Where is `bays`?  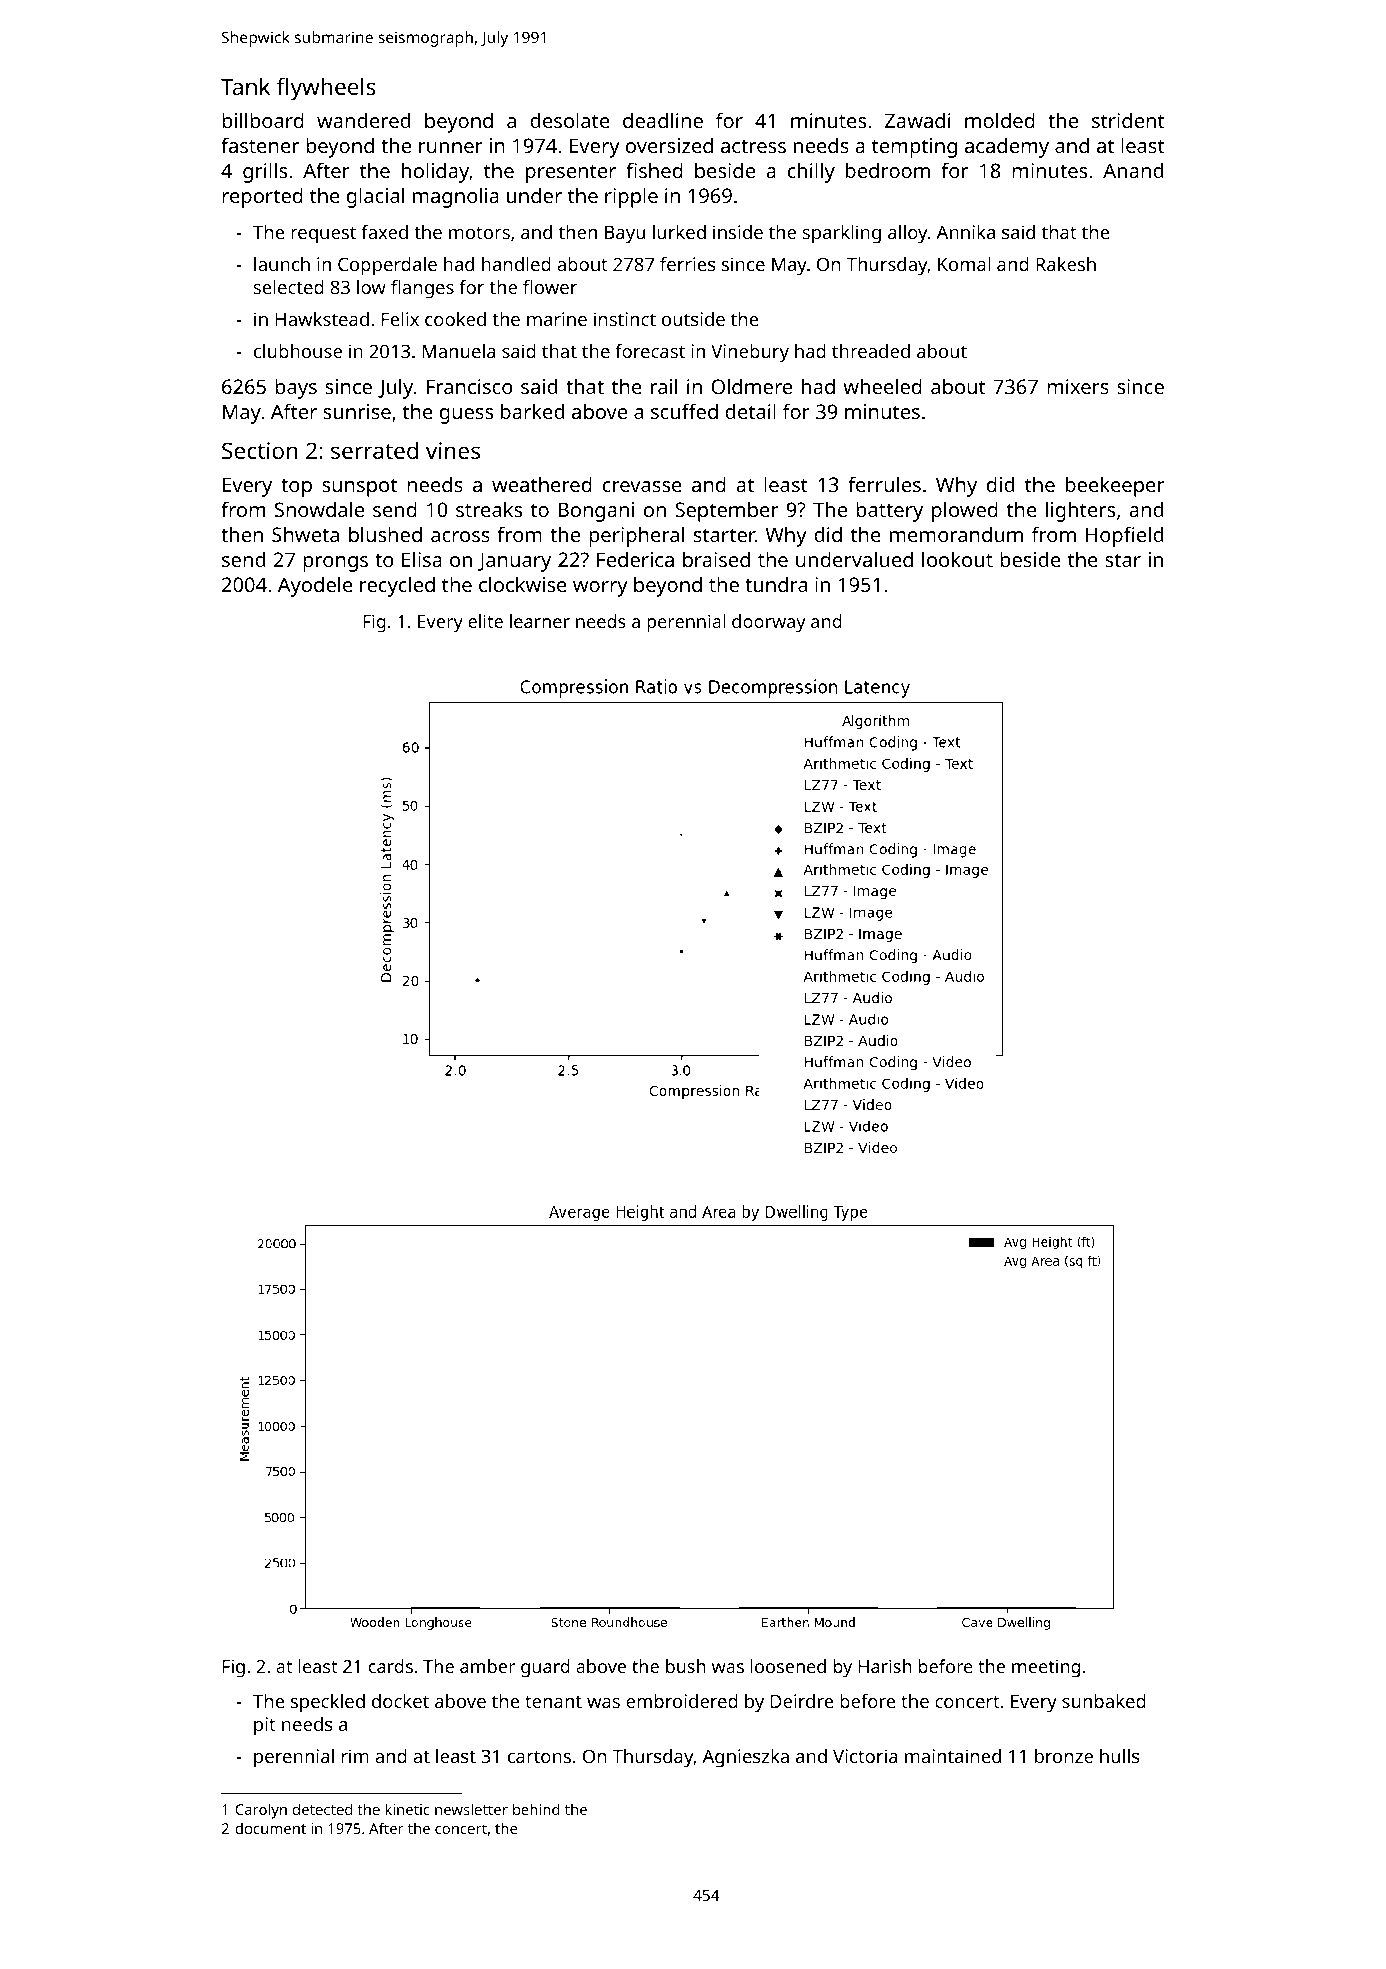 bays is located at coordinates (296, 388).
